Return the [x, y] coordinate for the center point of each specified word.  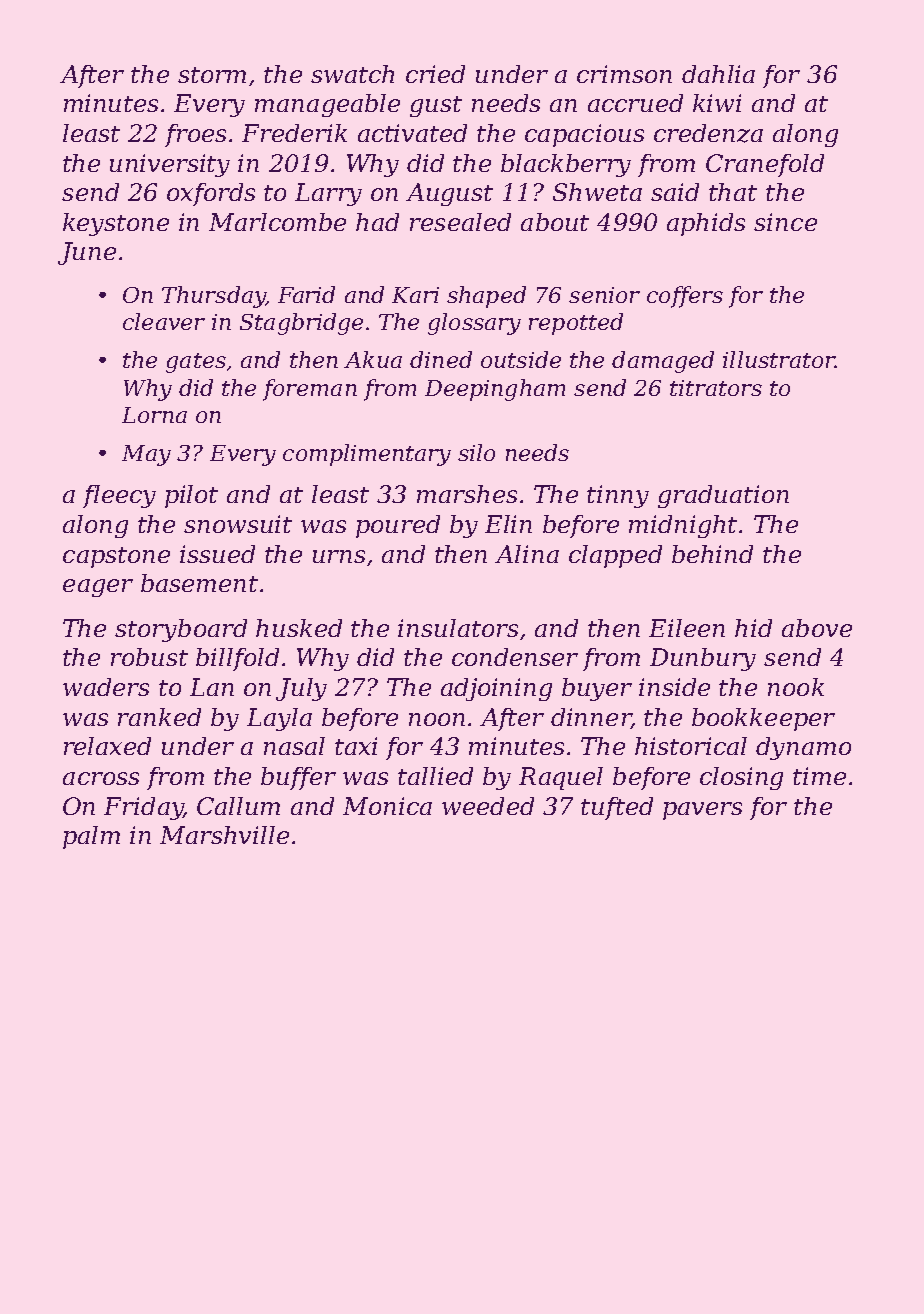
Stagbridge [301, 324]
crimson [624, 74]
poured [398, 526]
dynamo [803, 748]
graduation [723, 496]
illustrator [779, 359]
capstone [116, 557]
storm [212, 75]
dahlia [718, 74]
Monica [387, 806]
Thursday [213, 297]
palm [91, 837]
